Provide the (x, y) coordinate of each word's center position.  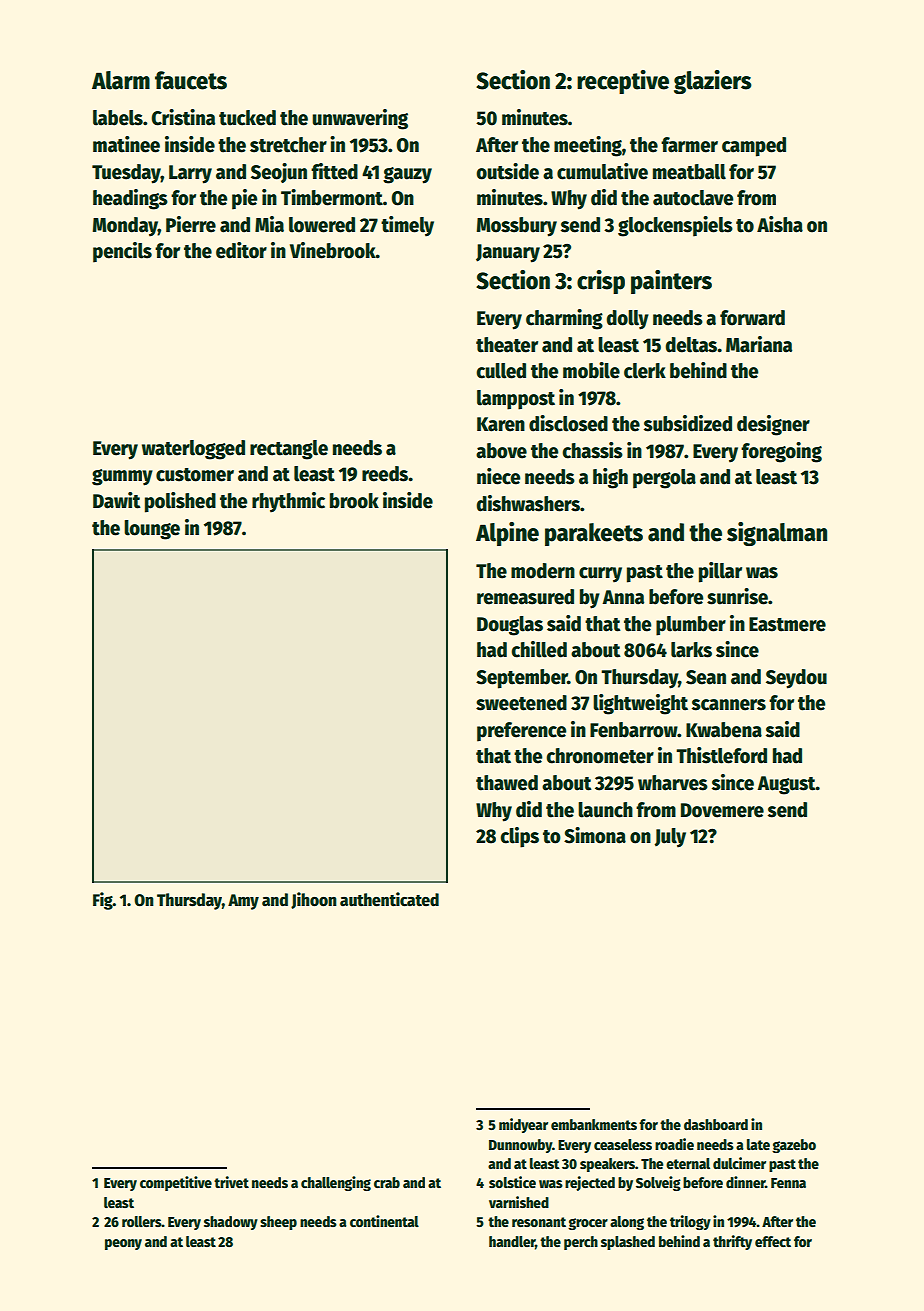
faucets (191, 80)
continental (384, 1221)
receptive (623, 82)
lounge (152, 530)
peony (123, 1244)
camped (754, 147)
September (522, 679)
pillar (720, 572)
